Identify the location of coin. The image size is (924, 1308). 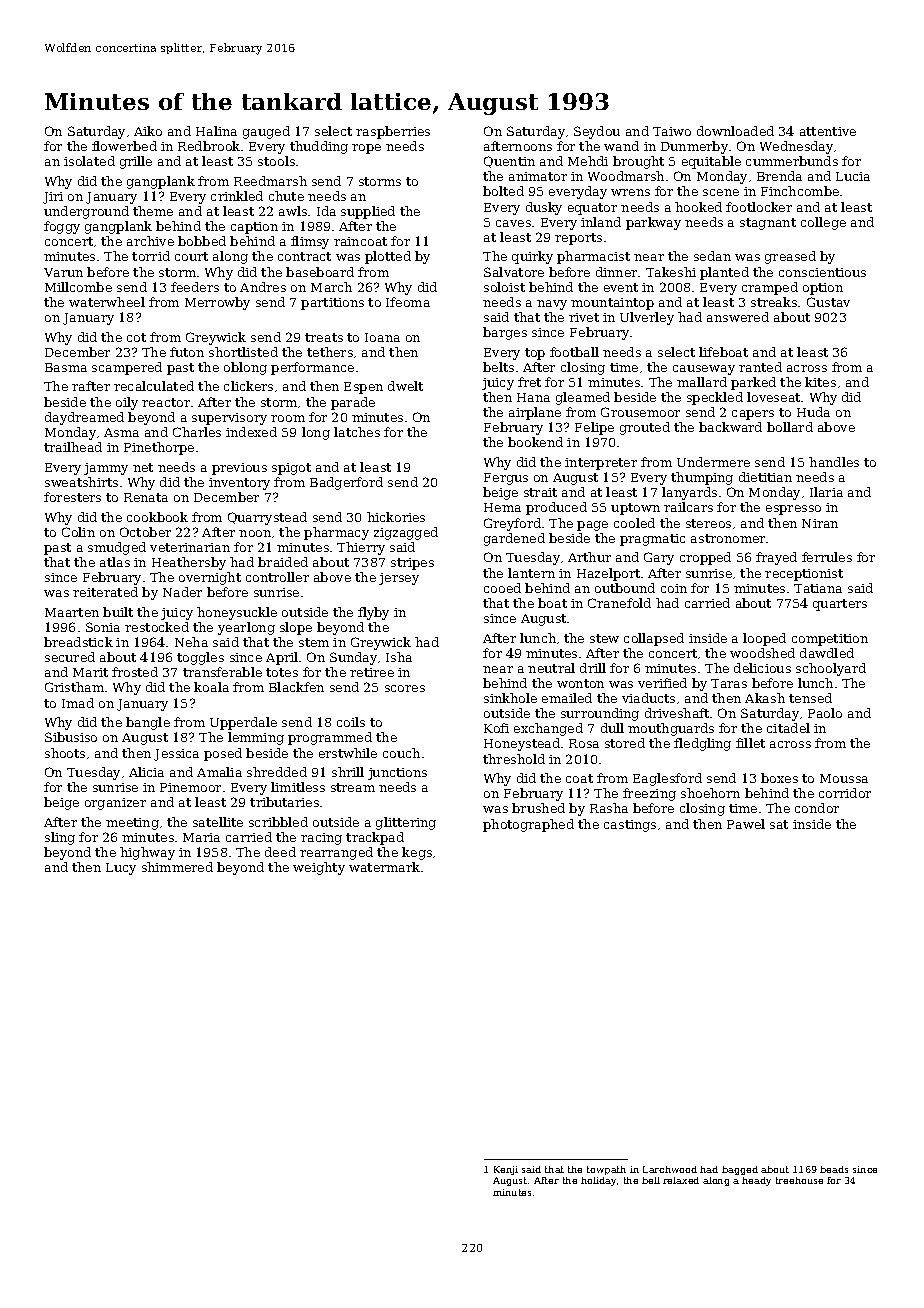
(674, 588).
